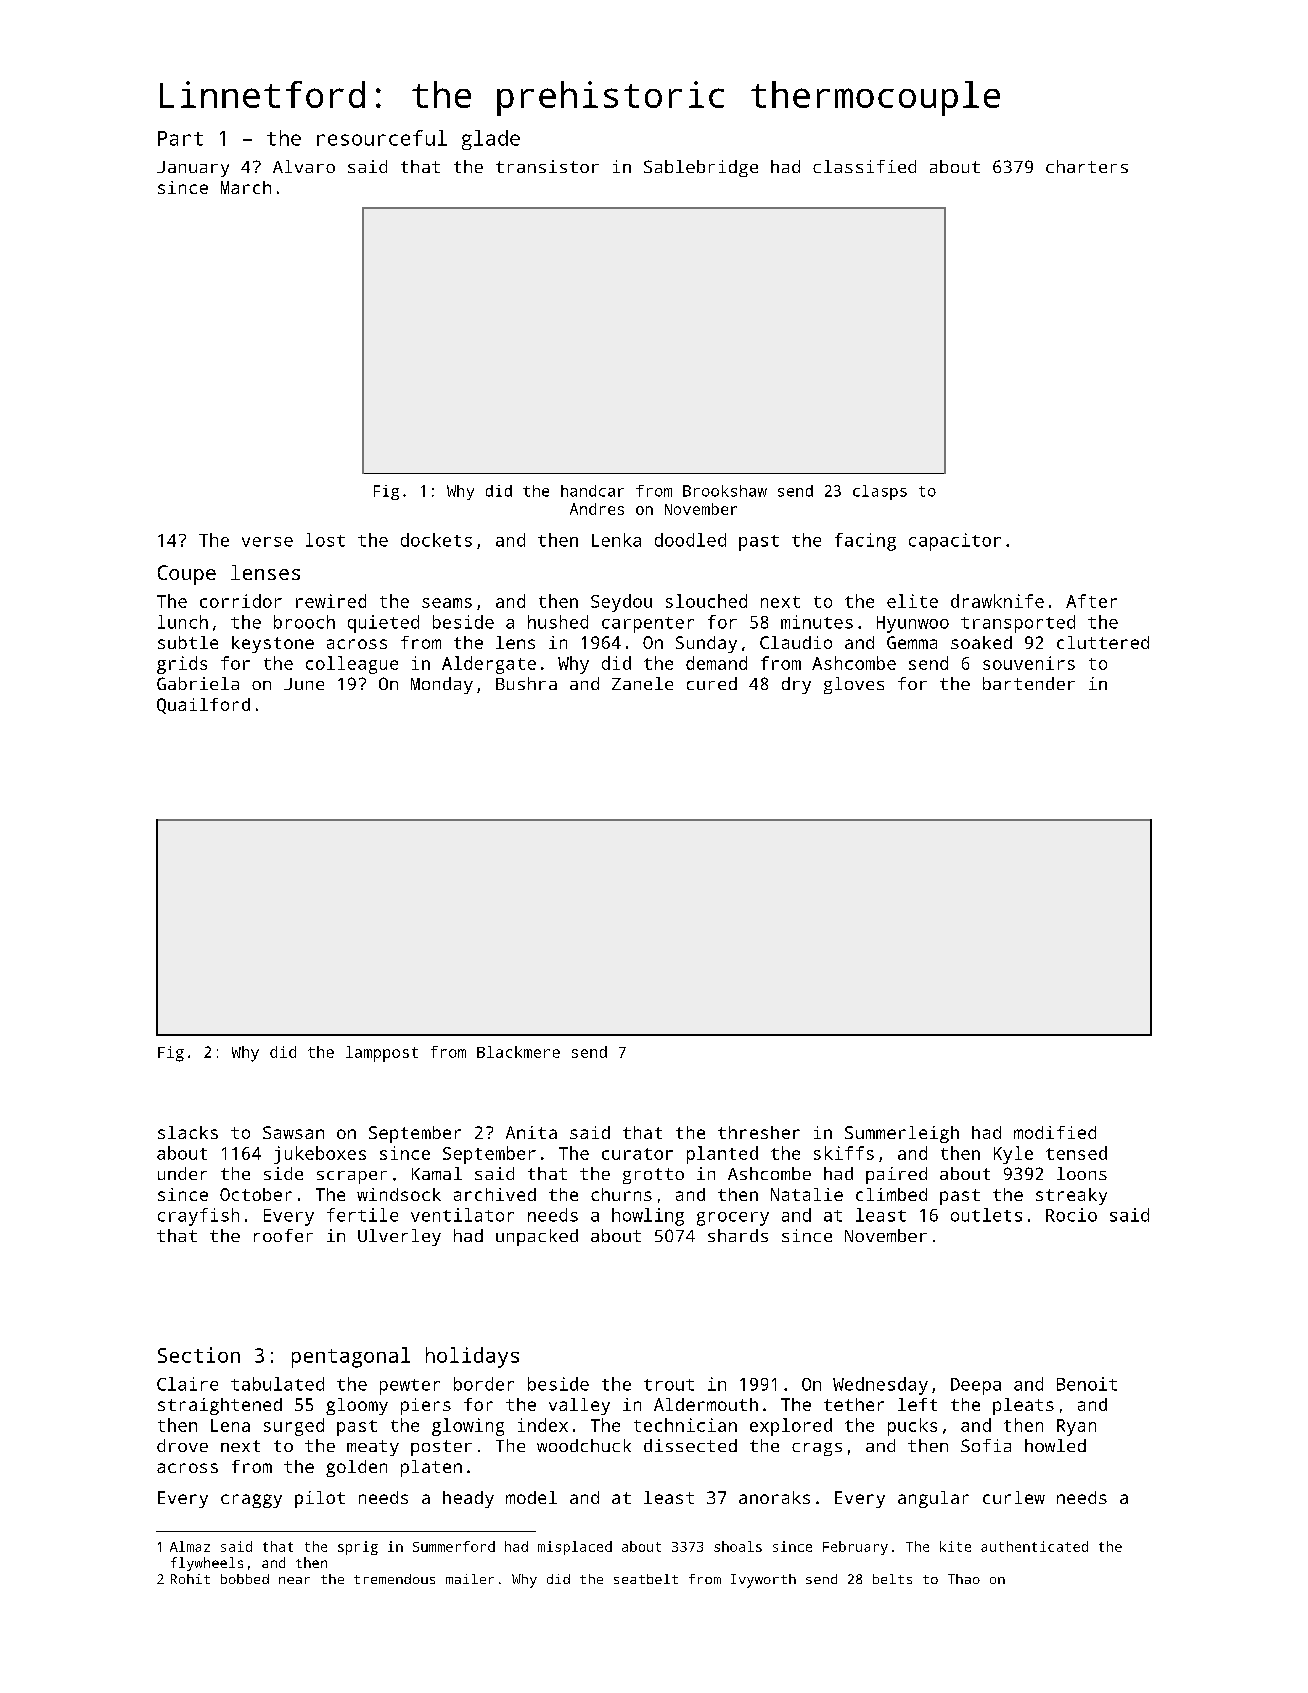  Describe the element at coordinates (180, 138) in the document. I see `Part` at that location.
